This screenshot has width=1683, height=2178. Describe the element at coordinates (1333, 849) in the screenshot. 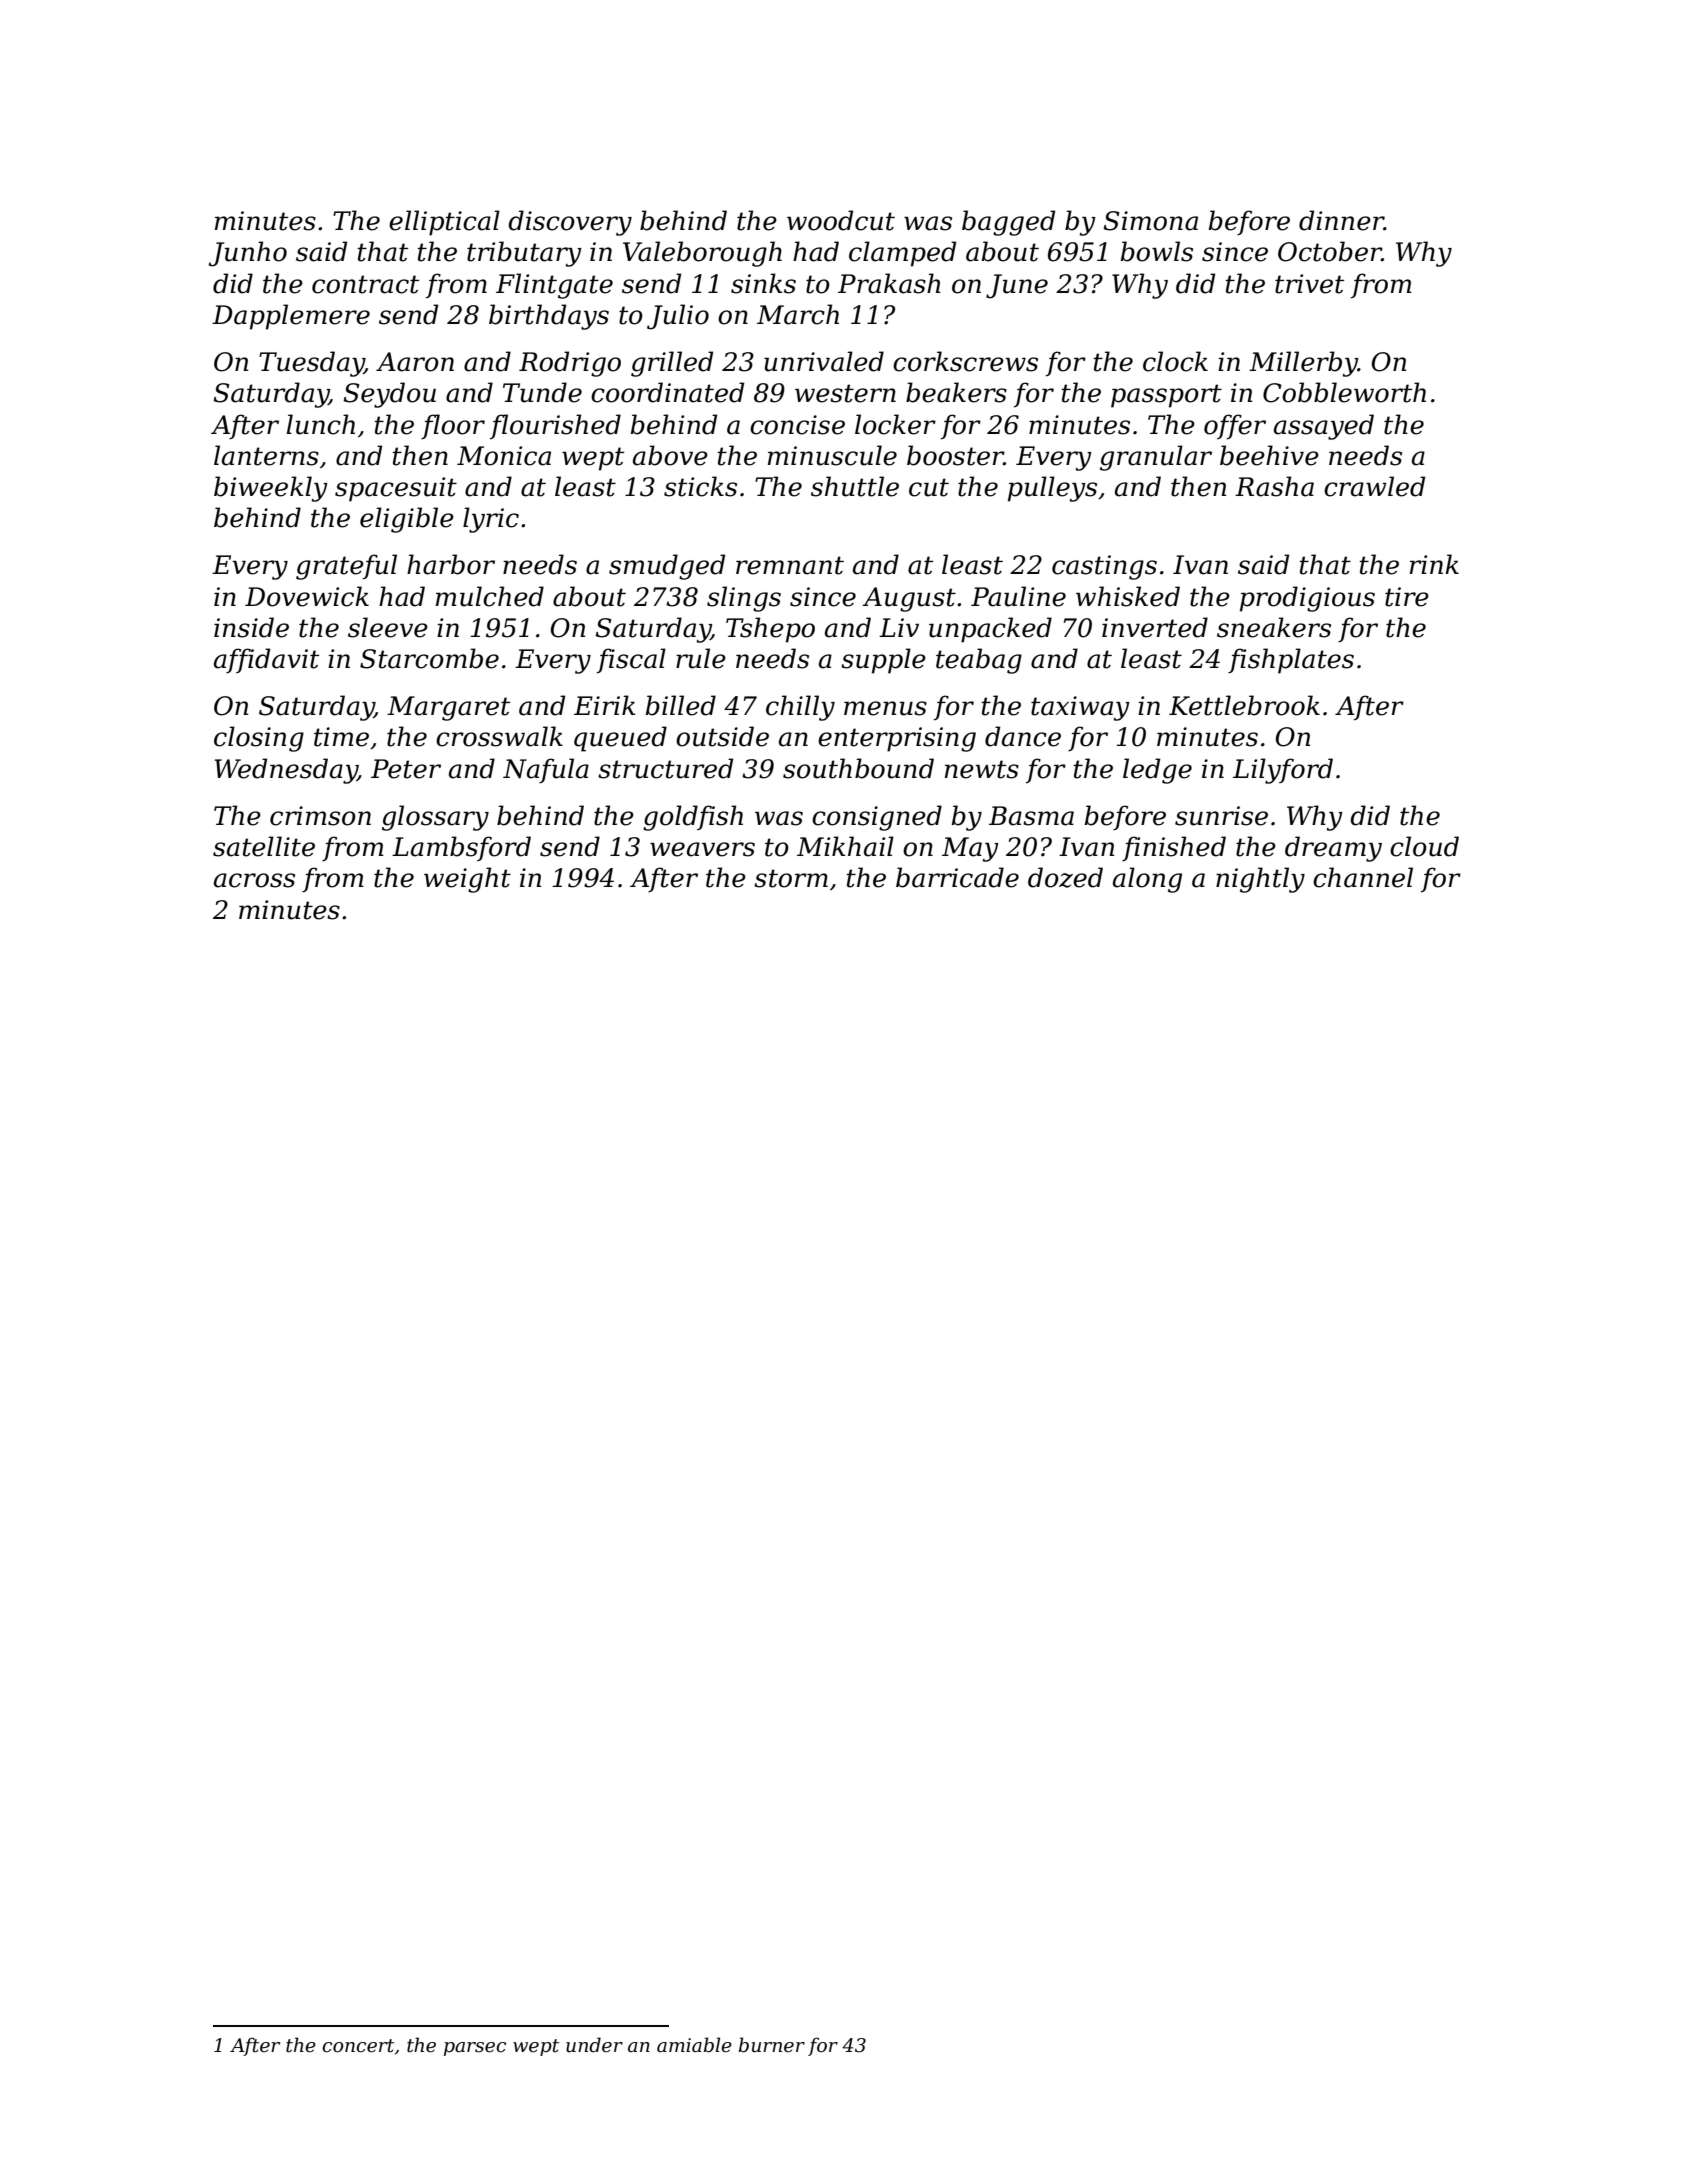

I see `dreamy` at that location.
